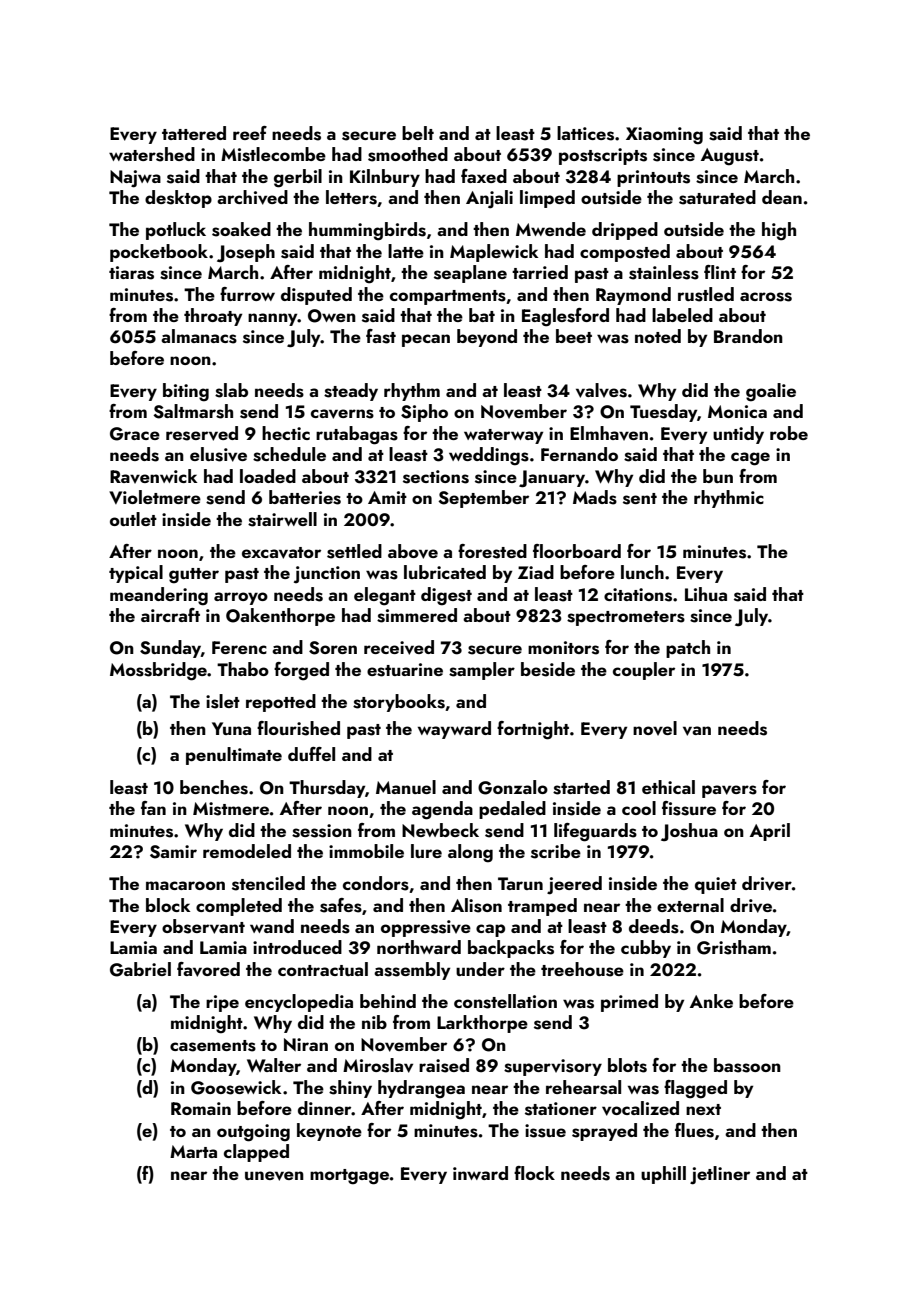  I want to click on uneven, so click(274, 1176).
